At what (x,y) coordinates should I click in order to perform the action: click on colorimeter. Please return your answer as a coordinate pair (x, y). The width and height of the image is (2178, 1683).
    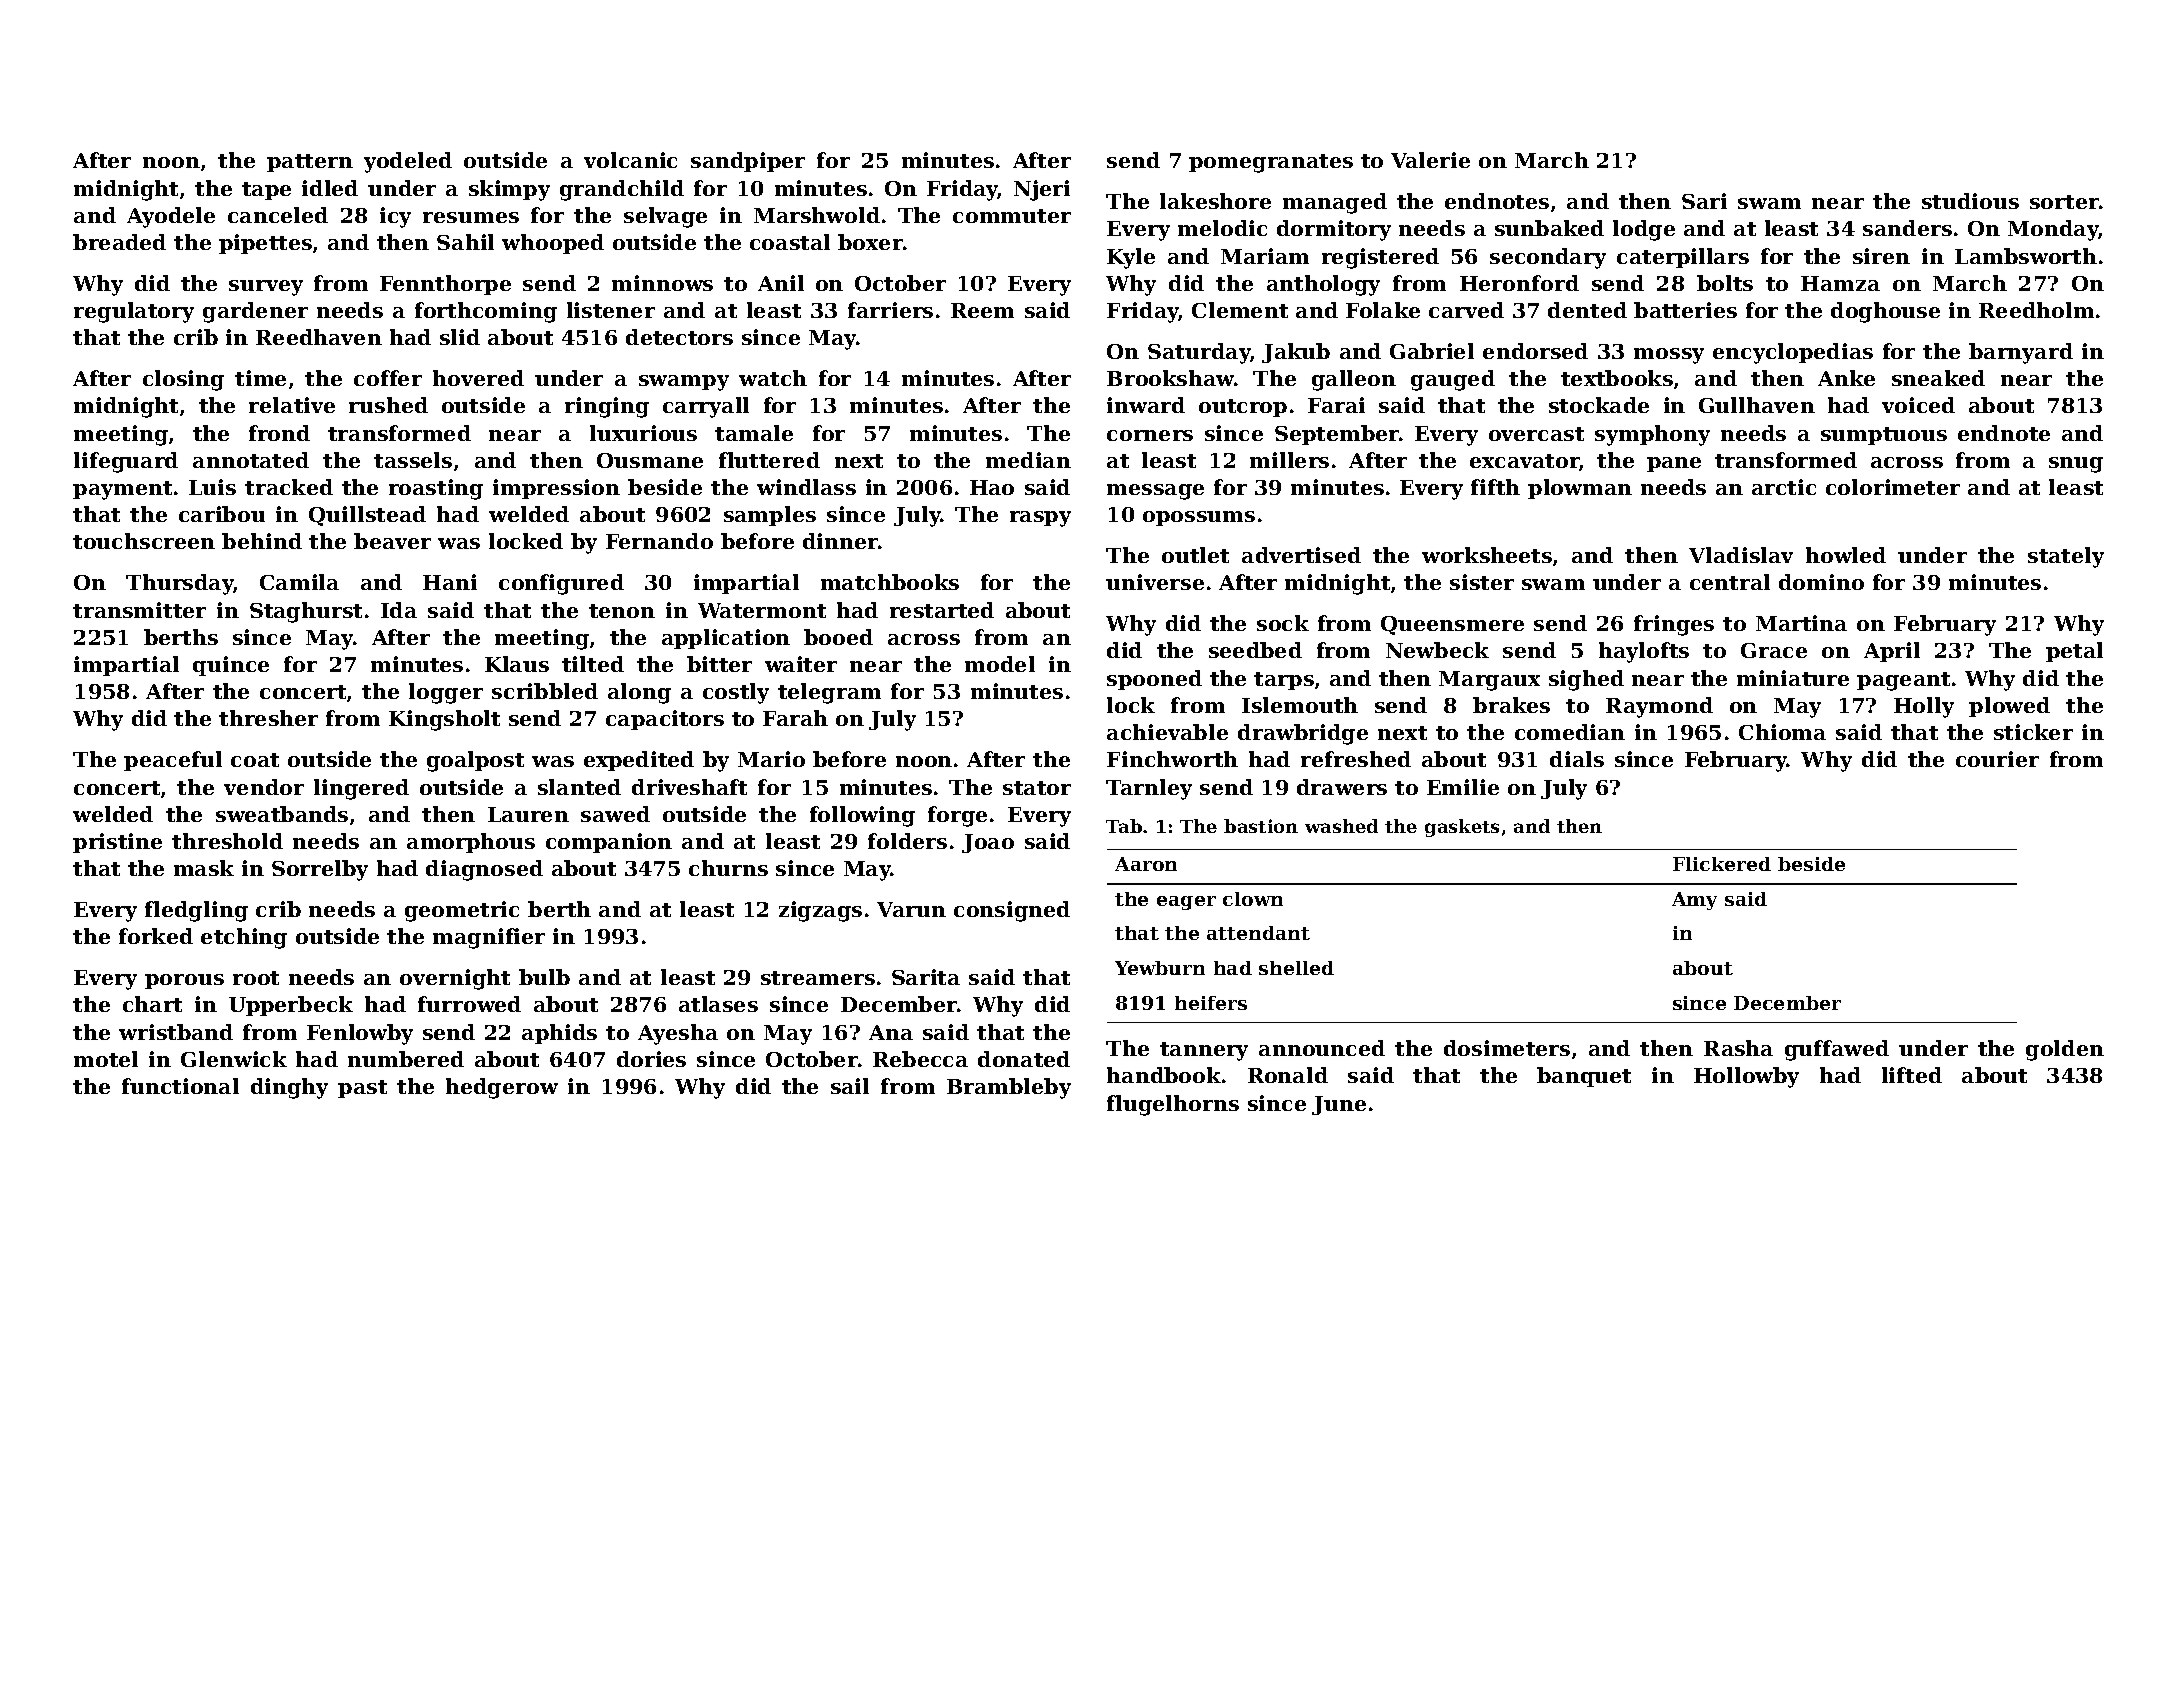
    Looking at the image, I should click on (1893, 487).
